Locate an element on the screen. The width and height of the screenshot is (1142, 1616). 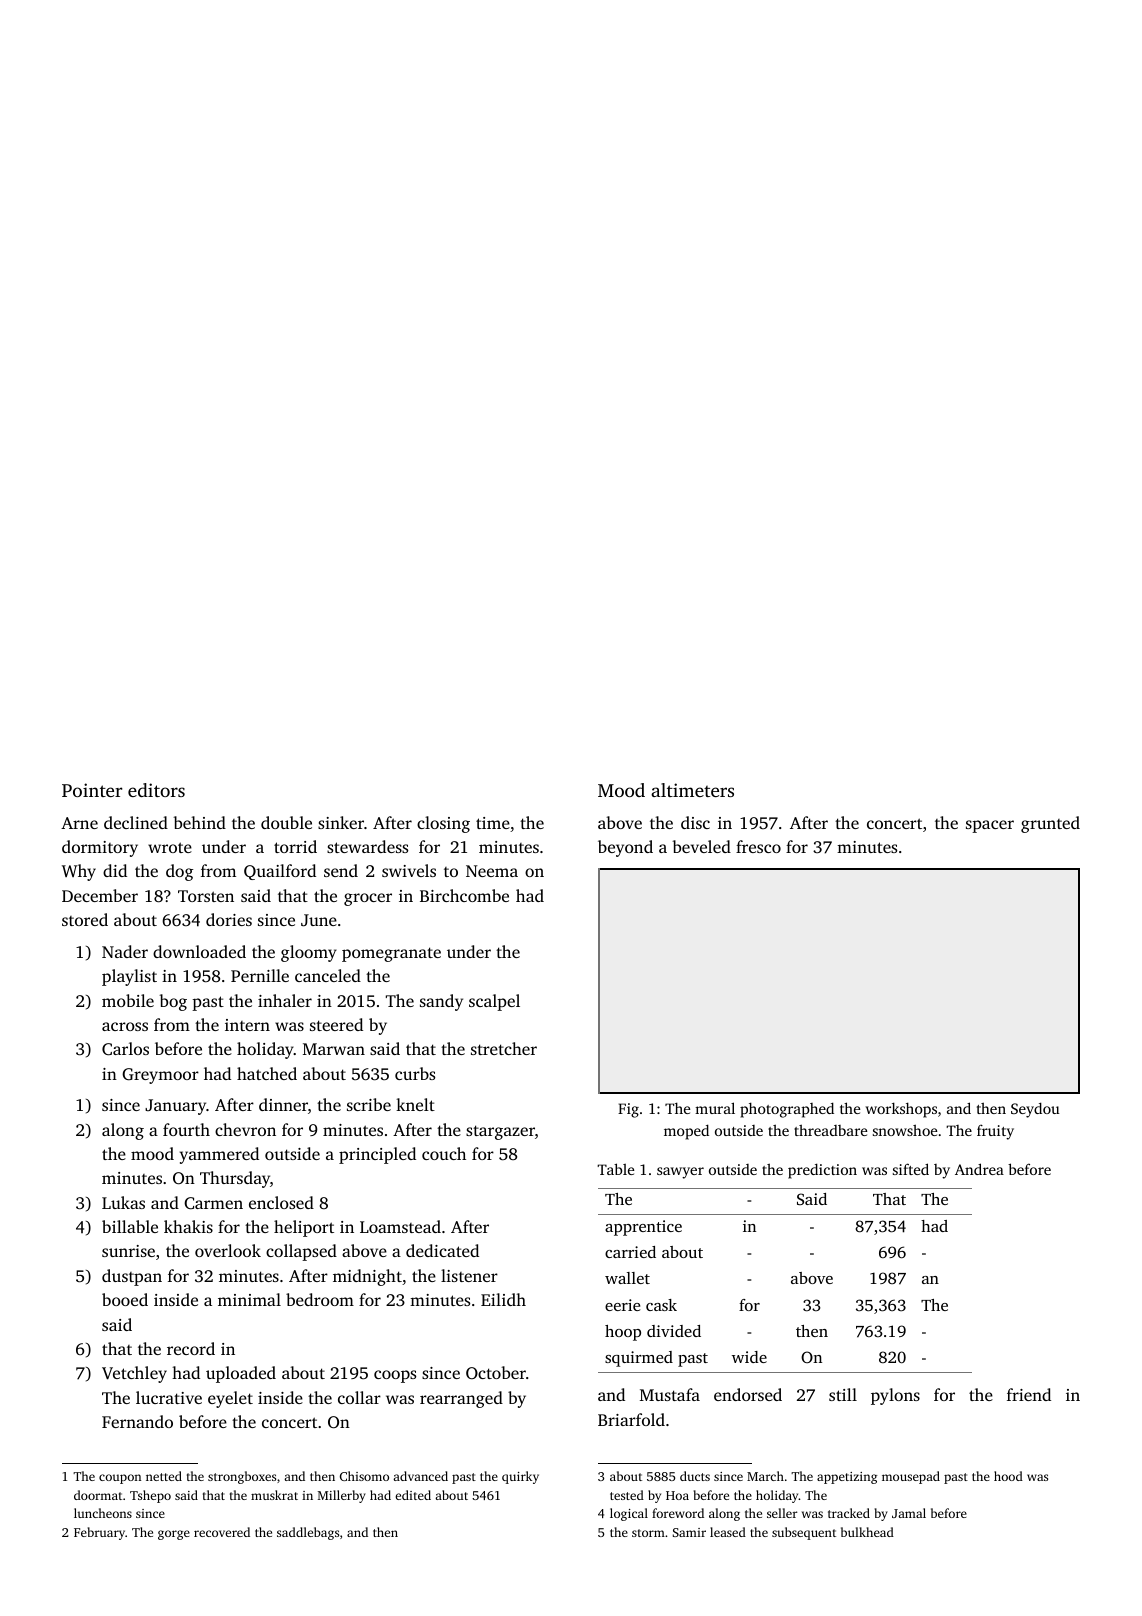
grunted is located at coordinates (1050, 824).
